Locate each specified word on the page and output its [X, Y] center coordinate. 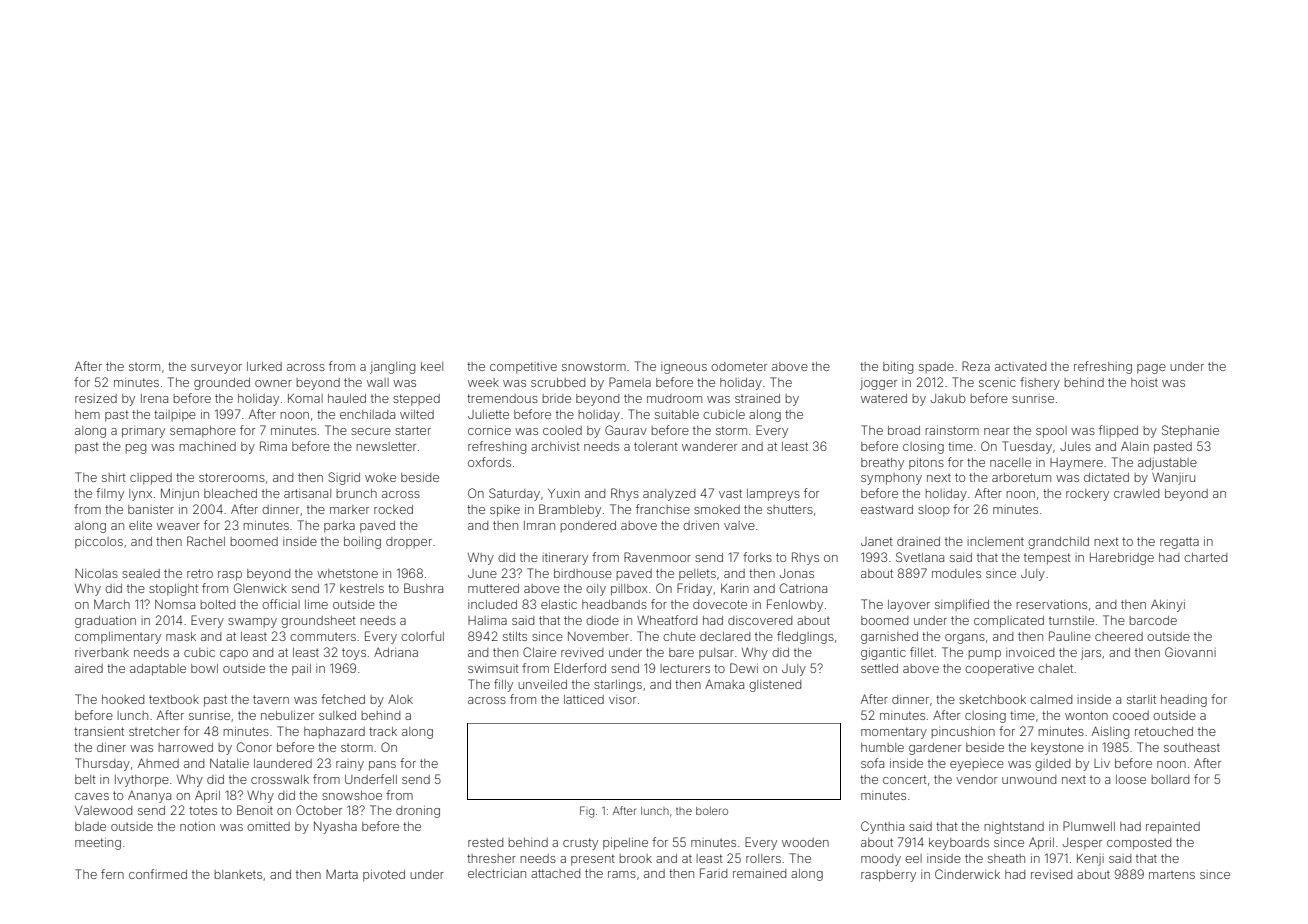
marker [349, 509]
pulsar [716, 654]
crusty [580, 844]
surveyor [216, 369]
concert [905, 779]
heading [1184, 701]
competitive [523, 368]
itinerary [565, 559]
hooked [123, 699]
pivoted [384, 876]
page [1151, 369]
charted [1205, 557]
